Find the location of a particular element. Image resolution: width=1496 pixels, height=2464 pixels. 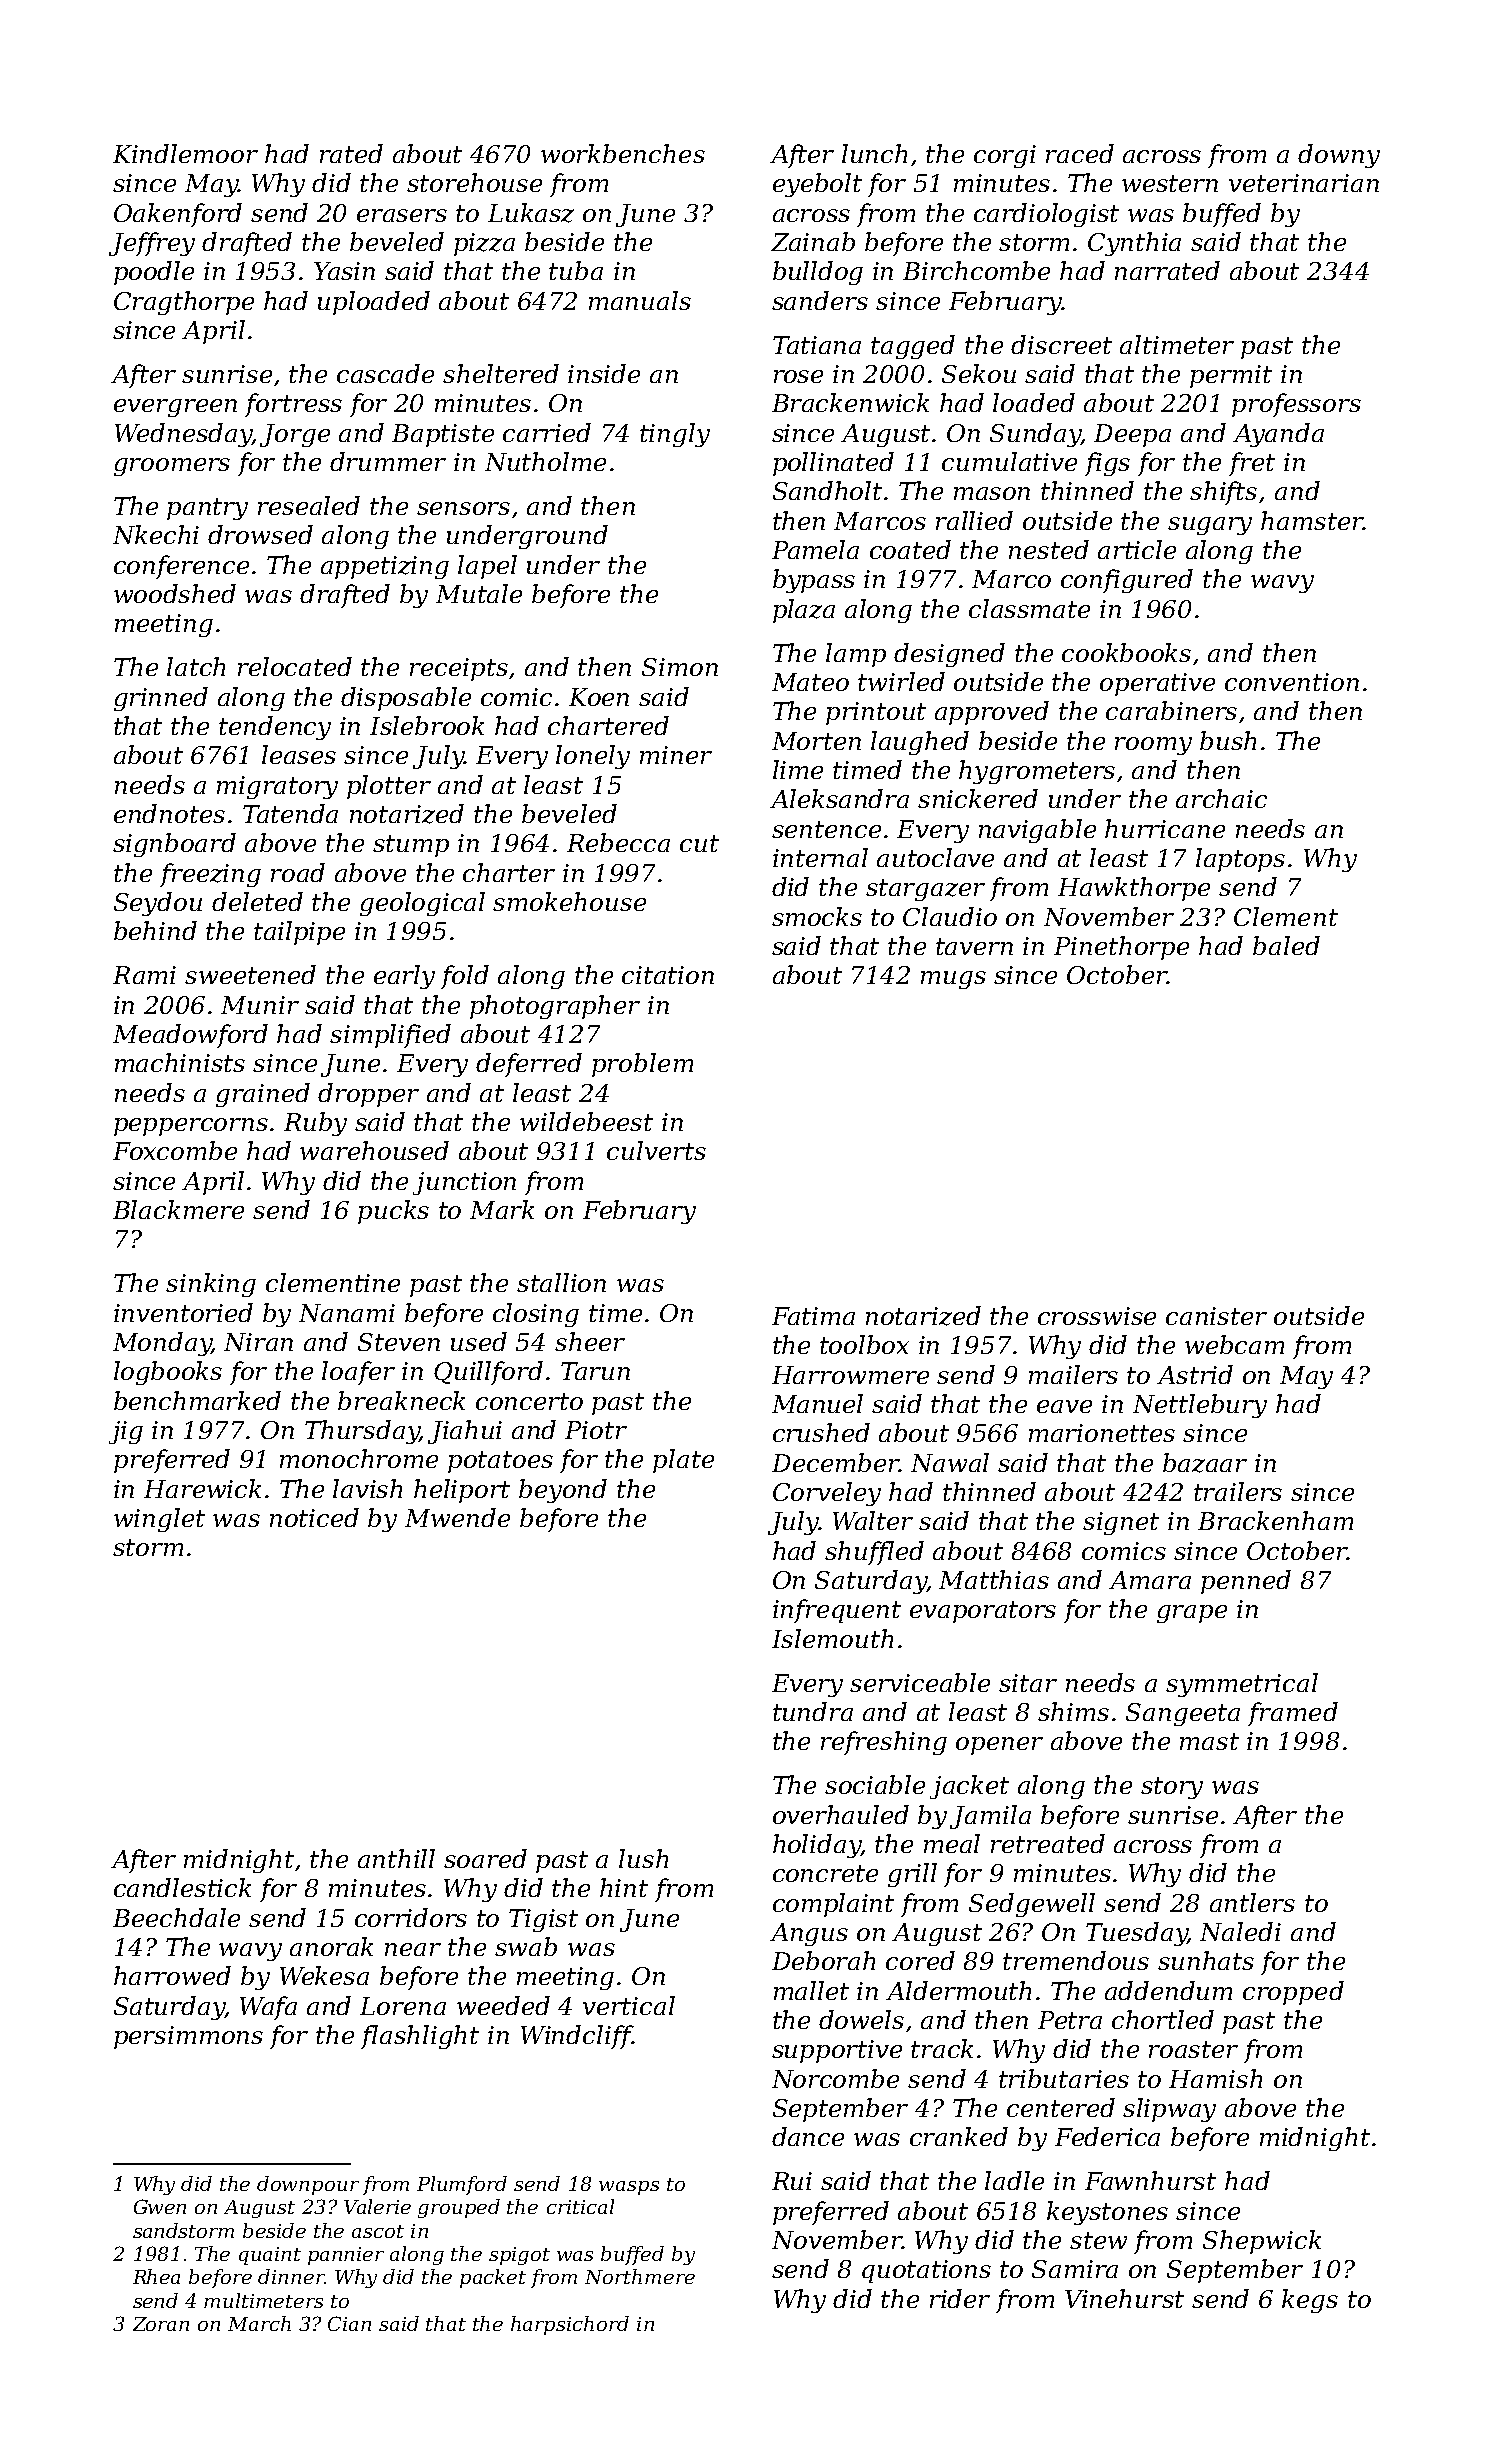

Kindlemoor is located at coordinates (185, 153).
